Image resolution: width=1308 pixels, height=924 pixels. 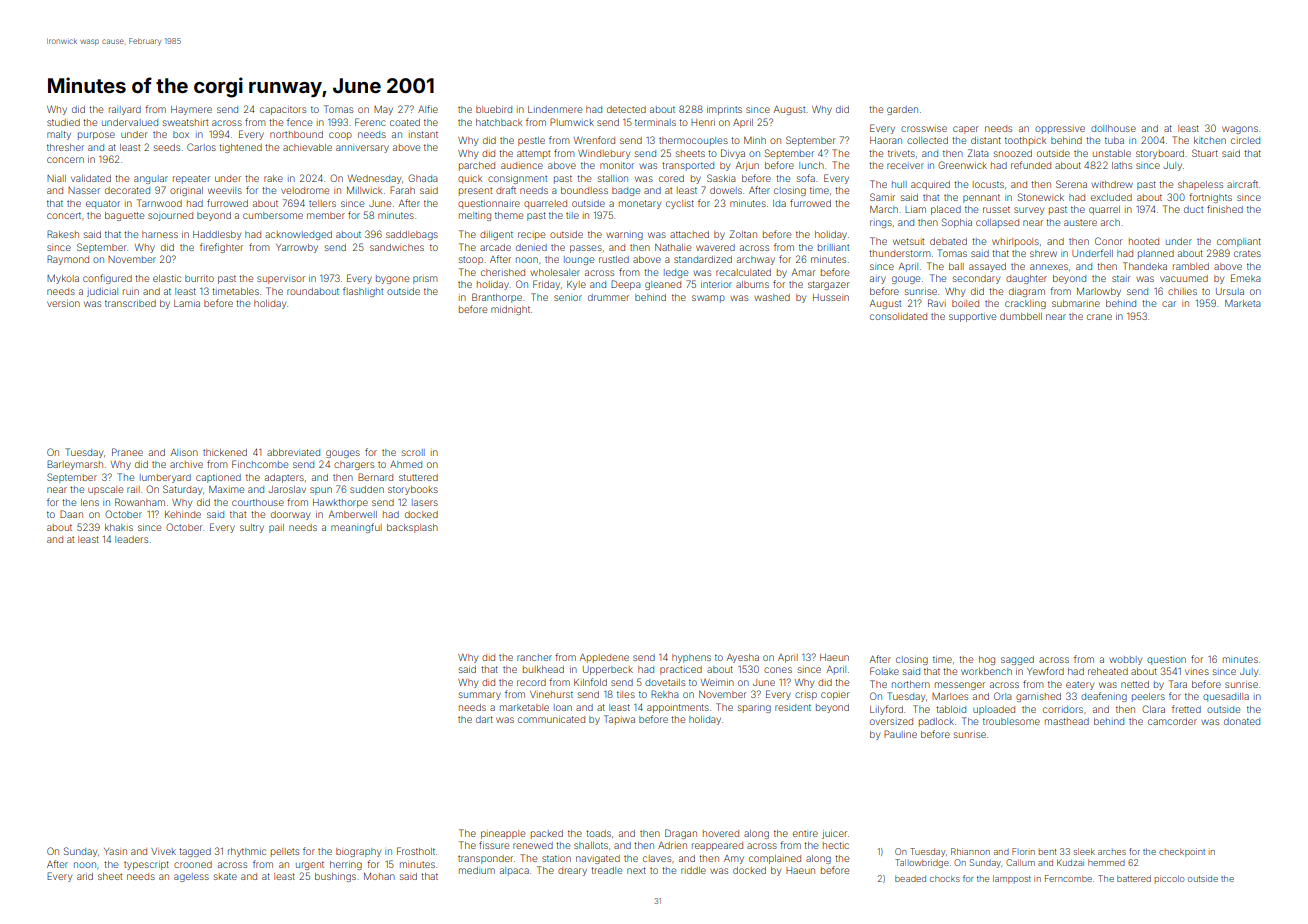 I want to click on arid, so click(x=85, y=876).
